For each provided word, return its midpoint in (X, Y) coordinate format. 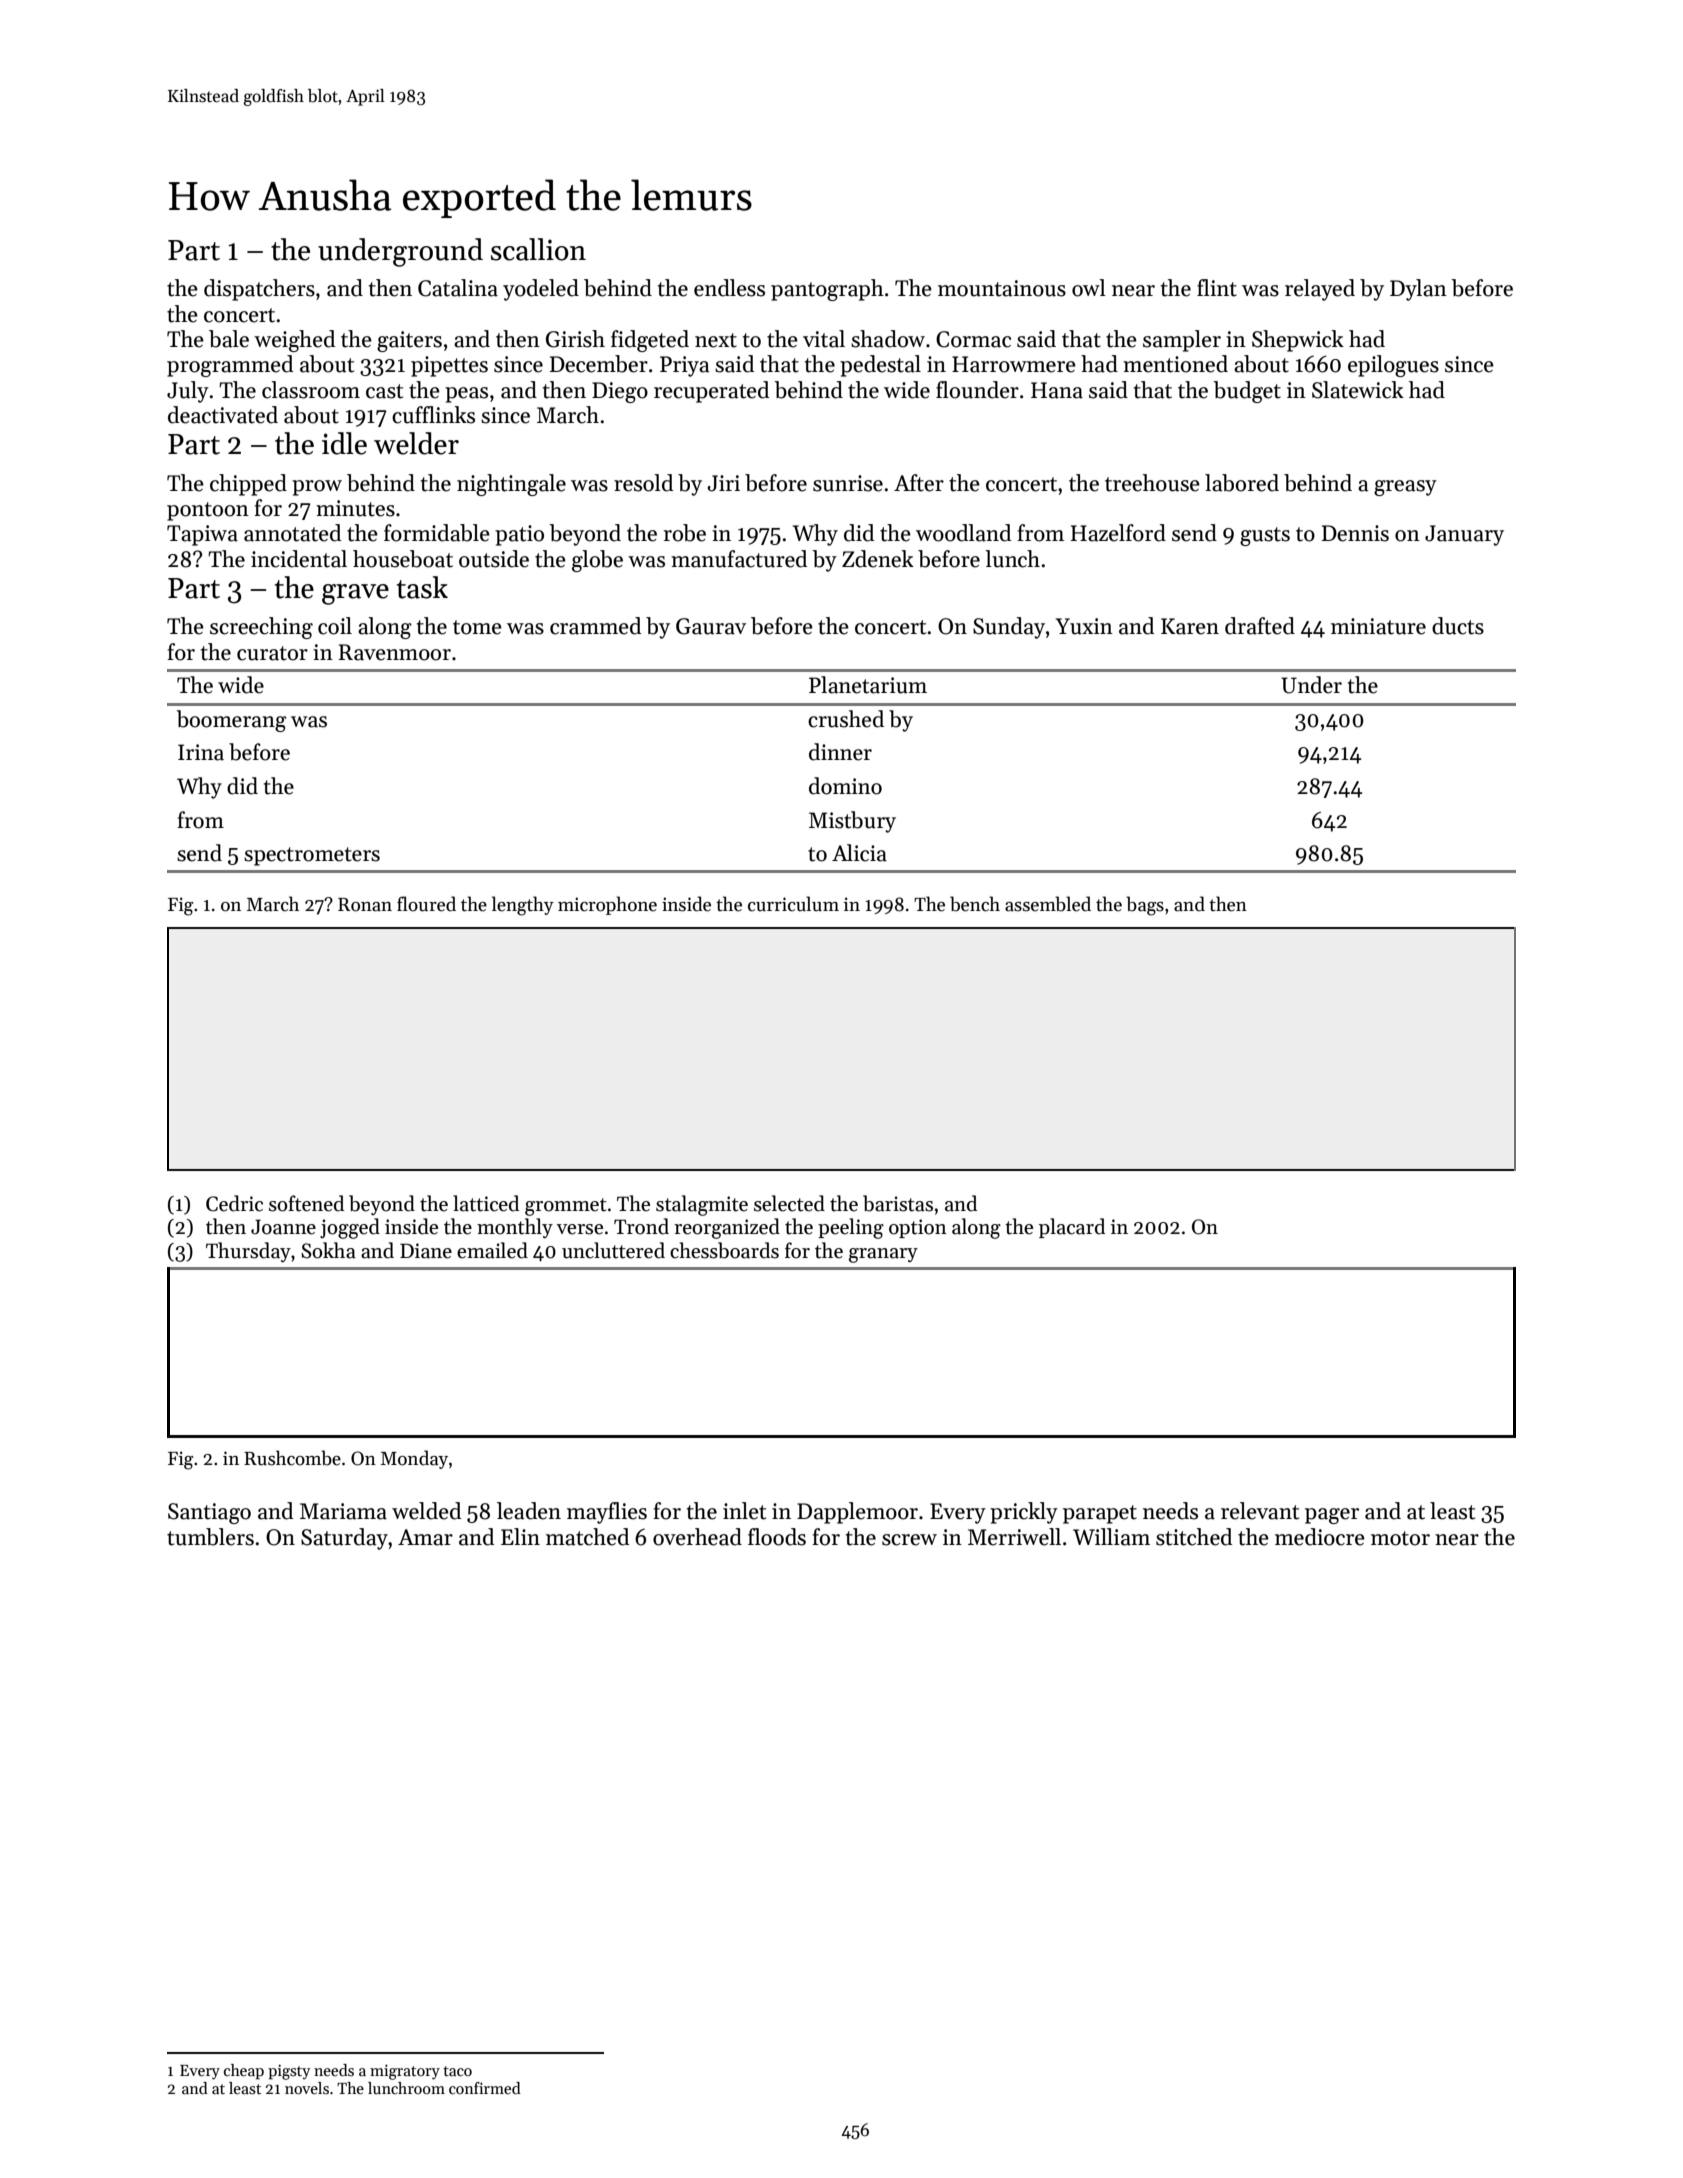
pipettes (449, 366)
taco (457, 2071)
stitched (1194, 1537)
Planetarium (868, 685)
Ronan (365, 905)
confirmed (485, 2088)
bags (1145, 906)
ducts (1458, 626)
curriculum (793, 904)
